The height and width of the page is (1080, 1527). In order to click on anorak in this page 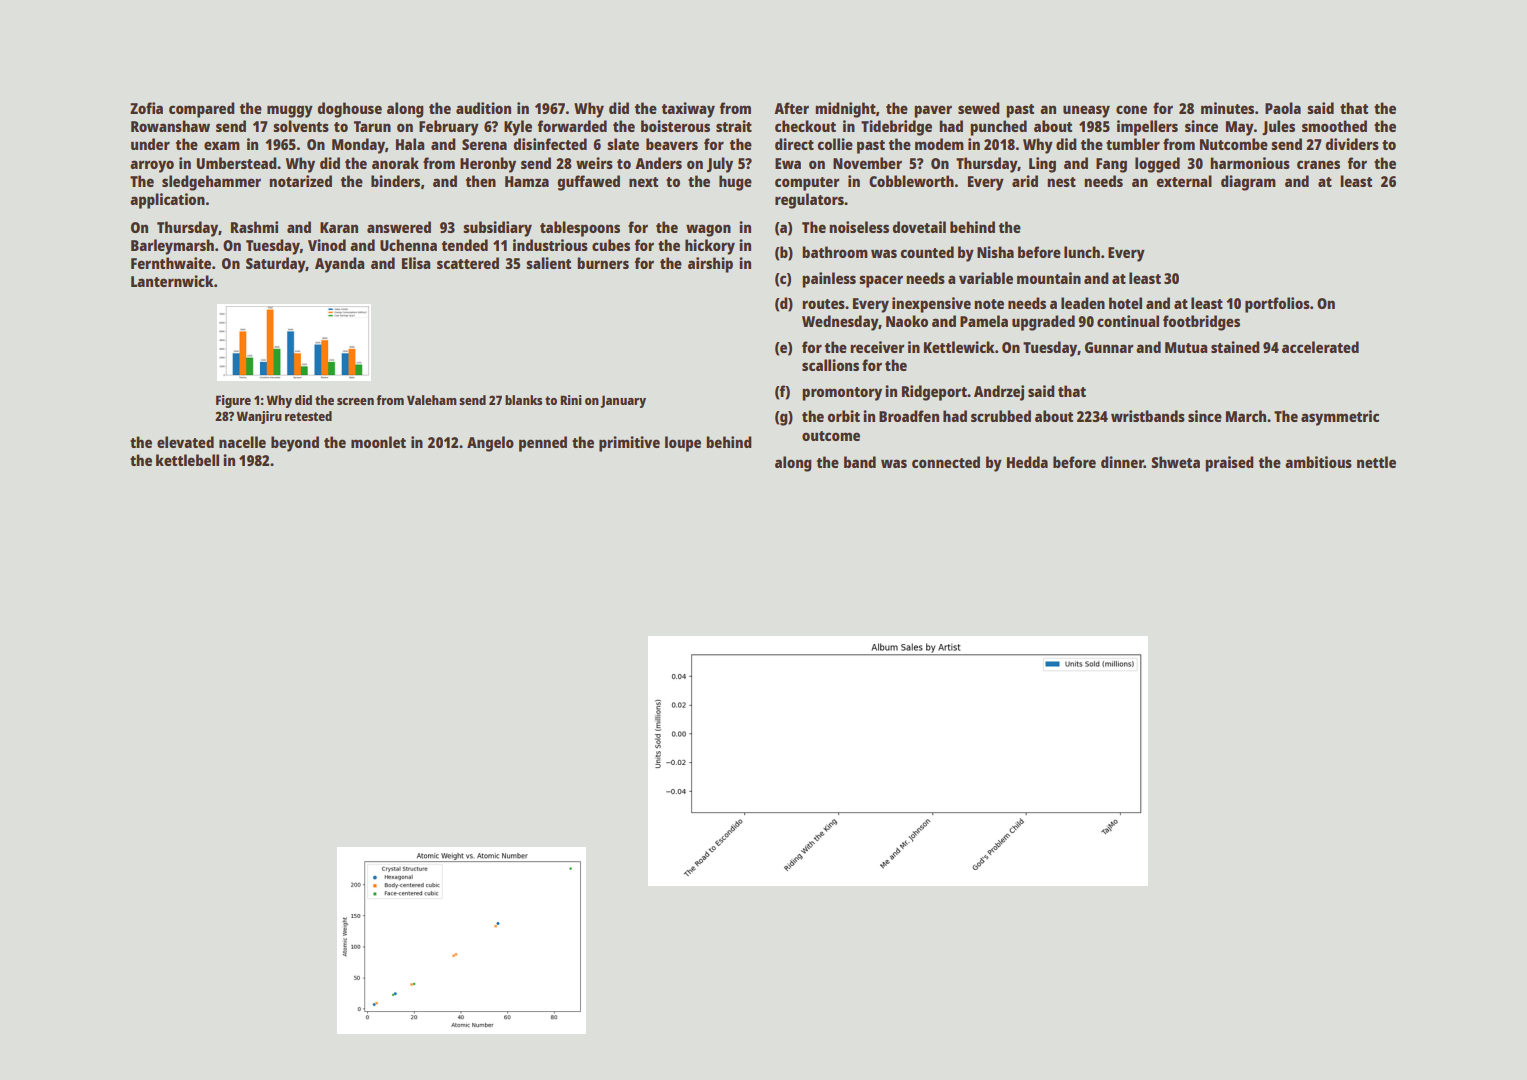, I will do `click(395, 163)`.
